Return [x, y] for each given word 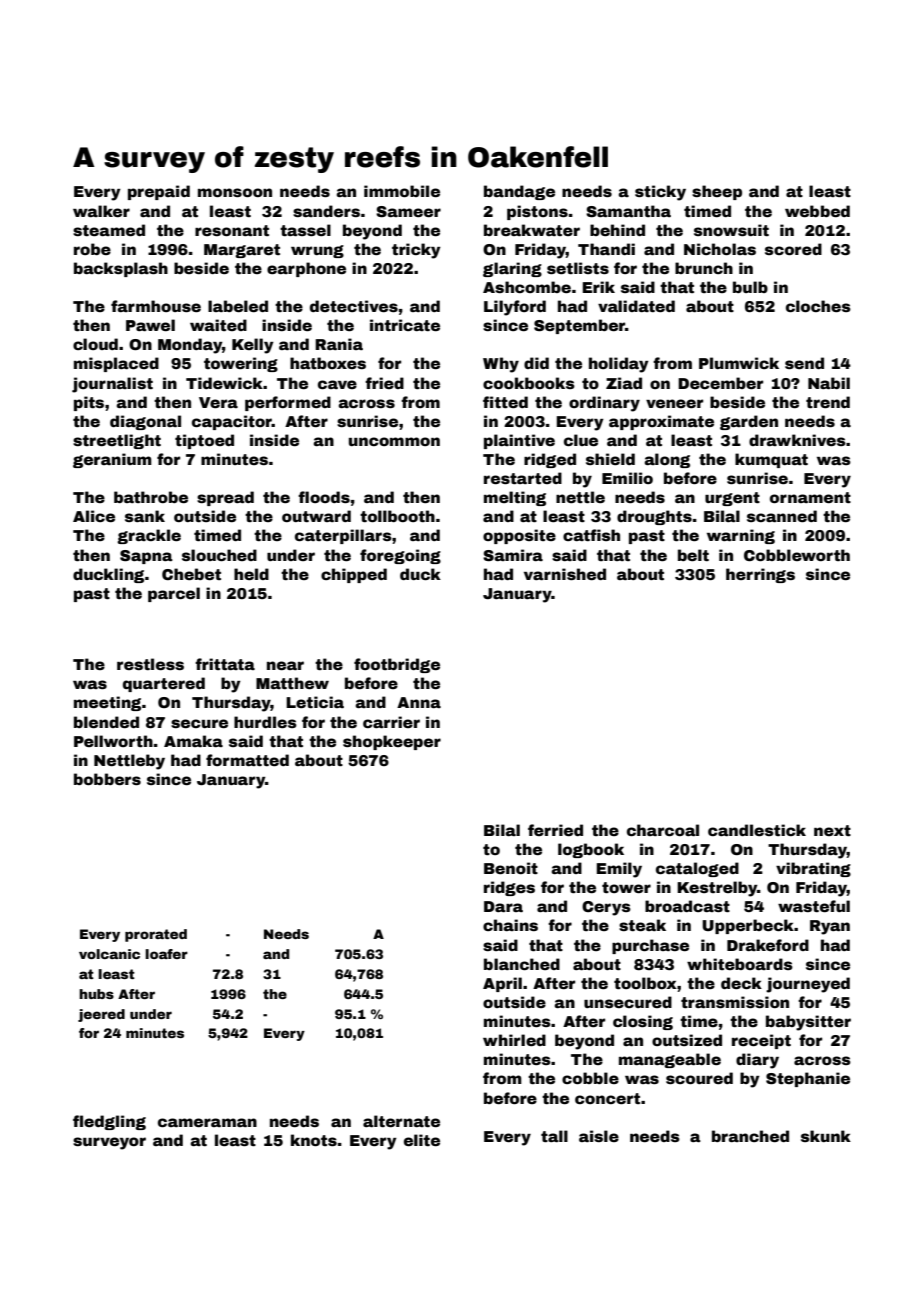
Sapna [146, 557]
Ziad [624, 383]
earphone [306, 269]
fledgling [109, 1122]
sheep [717, 192]
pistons [537, 212]
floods [324, 497]
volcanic [109, 954]
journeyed [808, 985]
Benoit [511, 868]
